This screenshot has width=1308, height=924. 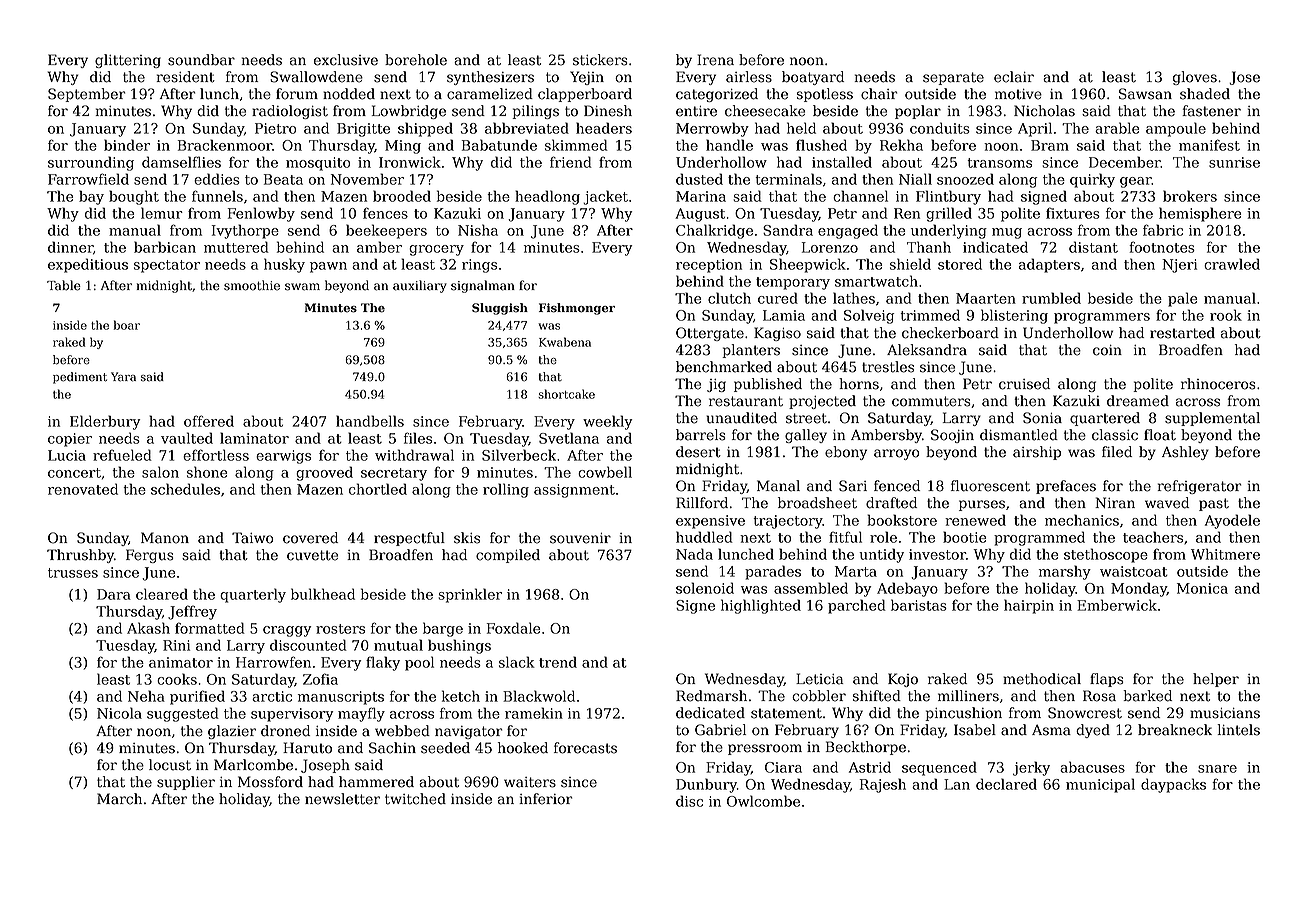 I want to click on Irena, so click(x=715, y=60).
